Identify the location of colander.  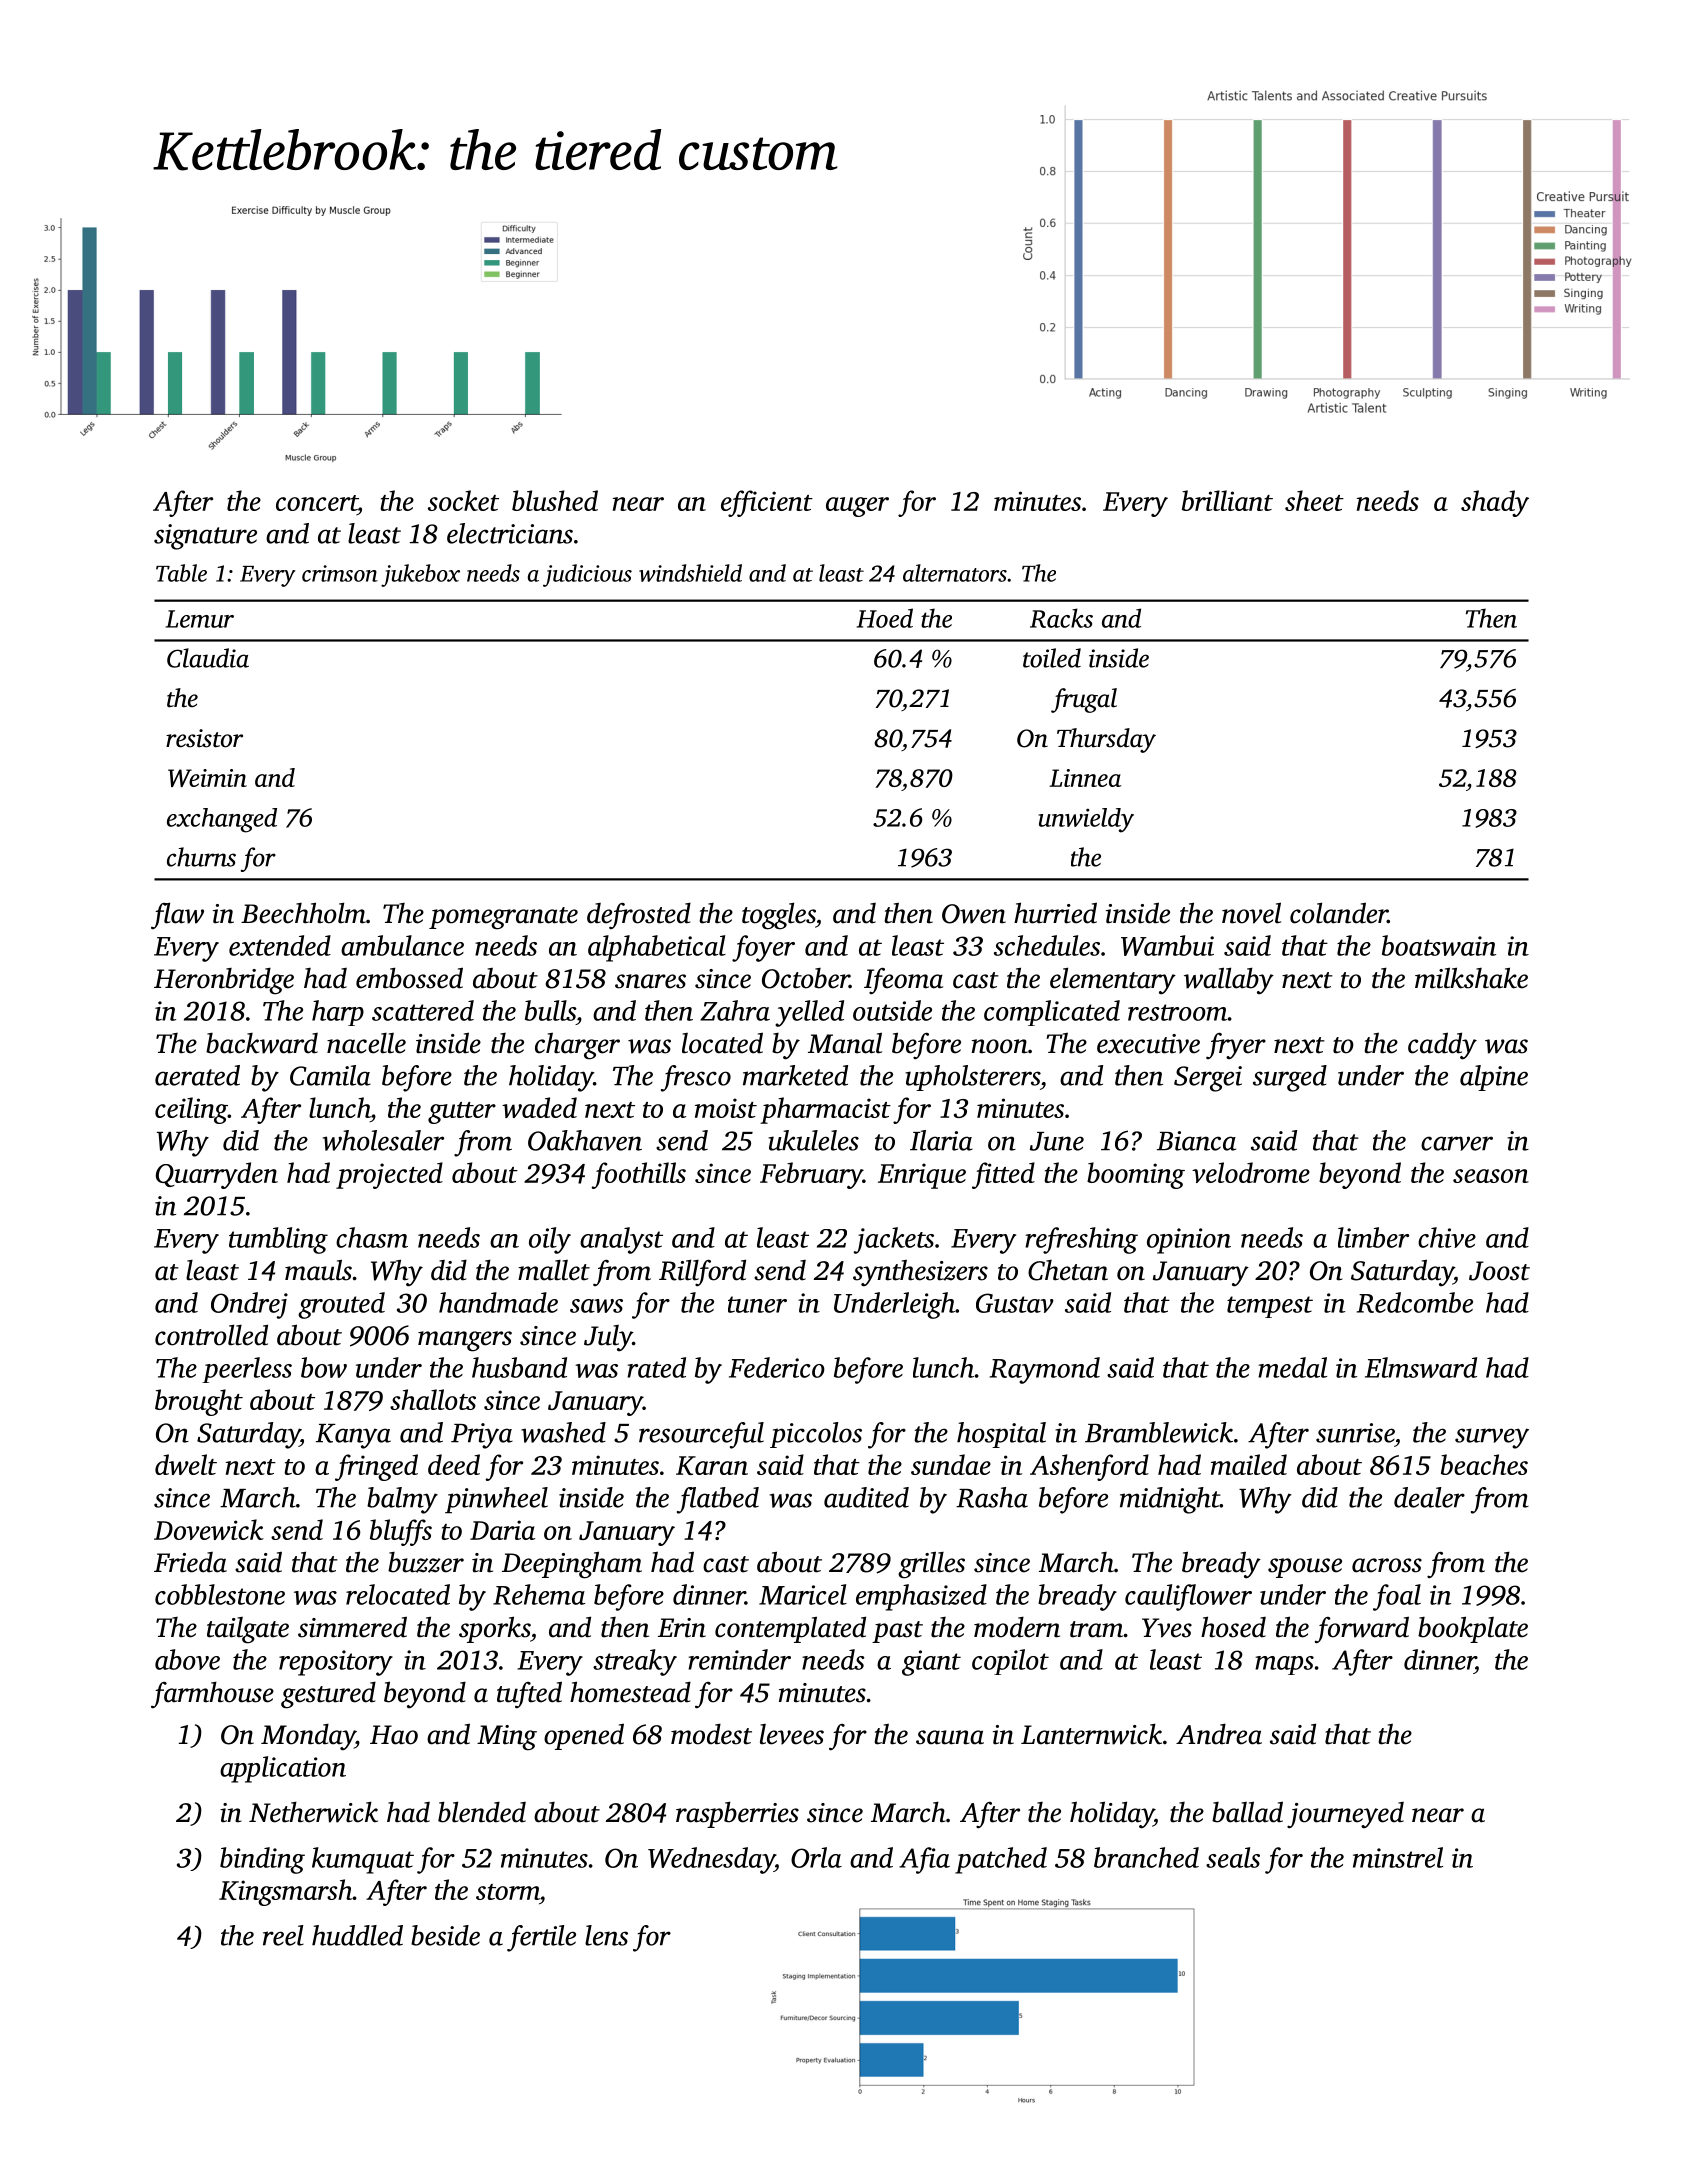
(1339, 913).
